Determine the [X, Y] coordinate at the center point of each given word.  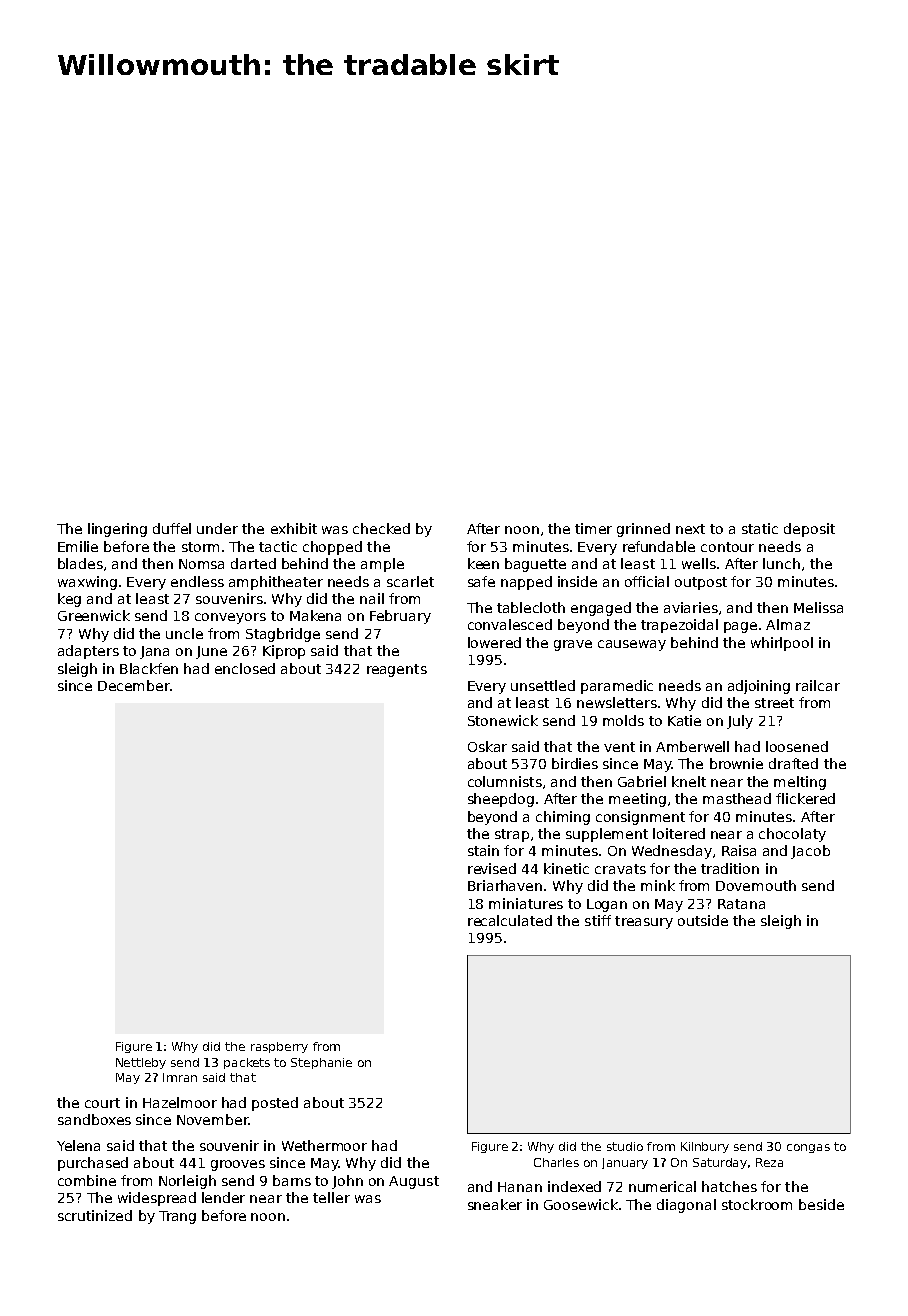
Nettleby [141, 1063]
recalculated [510, 920]
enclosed [245, 668]
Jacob [810, 852]
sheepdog [501, 800]
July [740, 722]
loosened [797, 746]
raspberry [279, 1047]
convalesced [510, 624]
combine [87, 1180]
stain [483, 850]
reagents [397, 670]
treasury [644, 922]
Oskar [487, 746]
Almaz [788, 624]
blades [80, 563]
